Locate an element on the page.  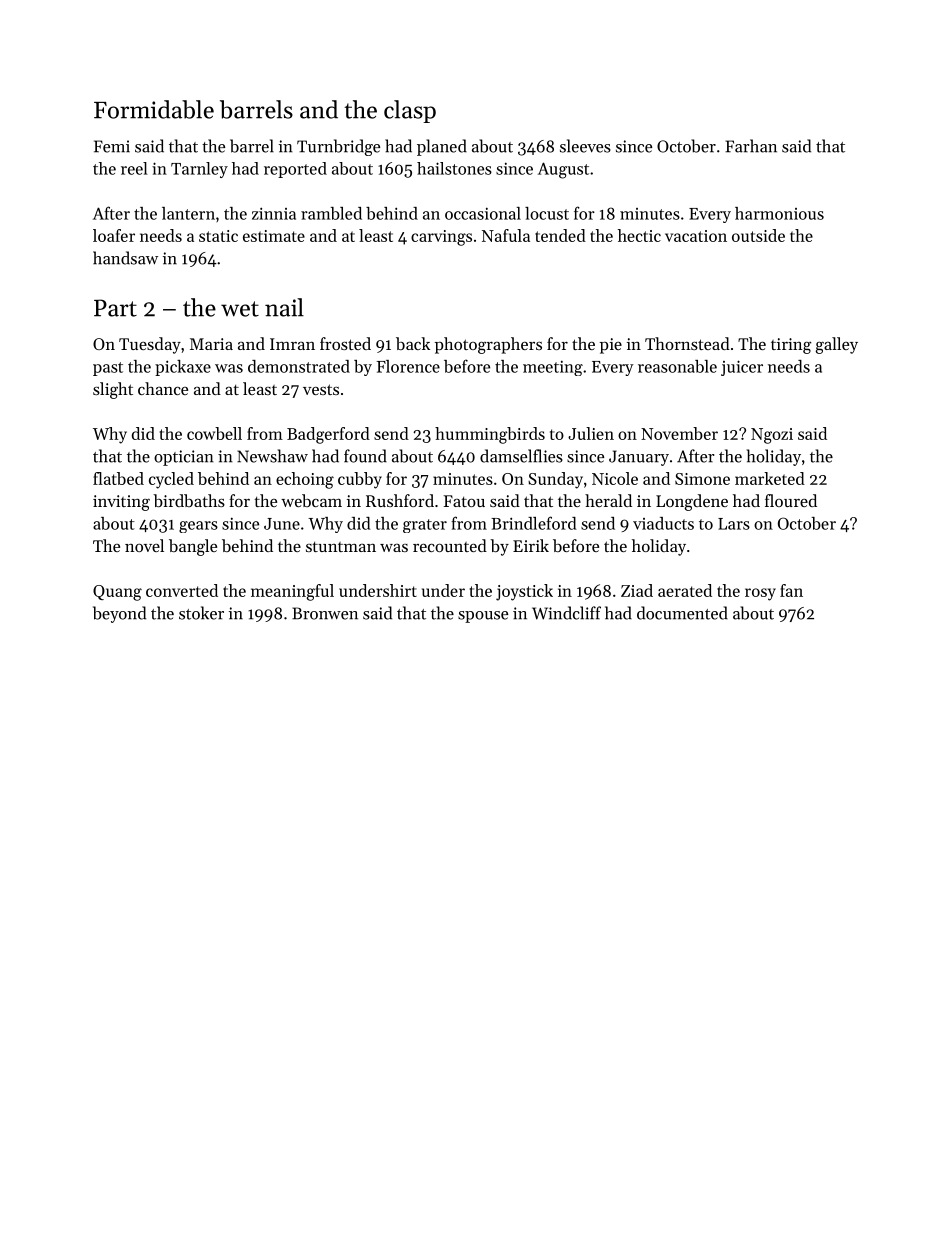
optician is located at coordinates (184, 458).
